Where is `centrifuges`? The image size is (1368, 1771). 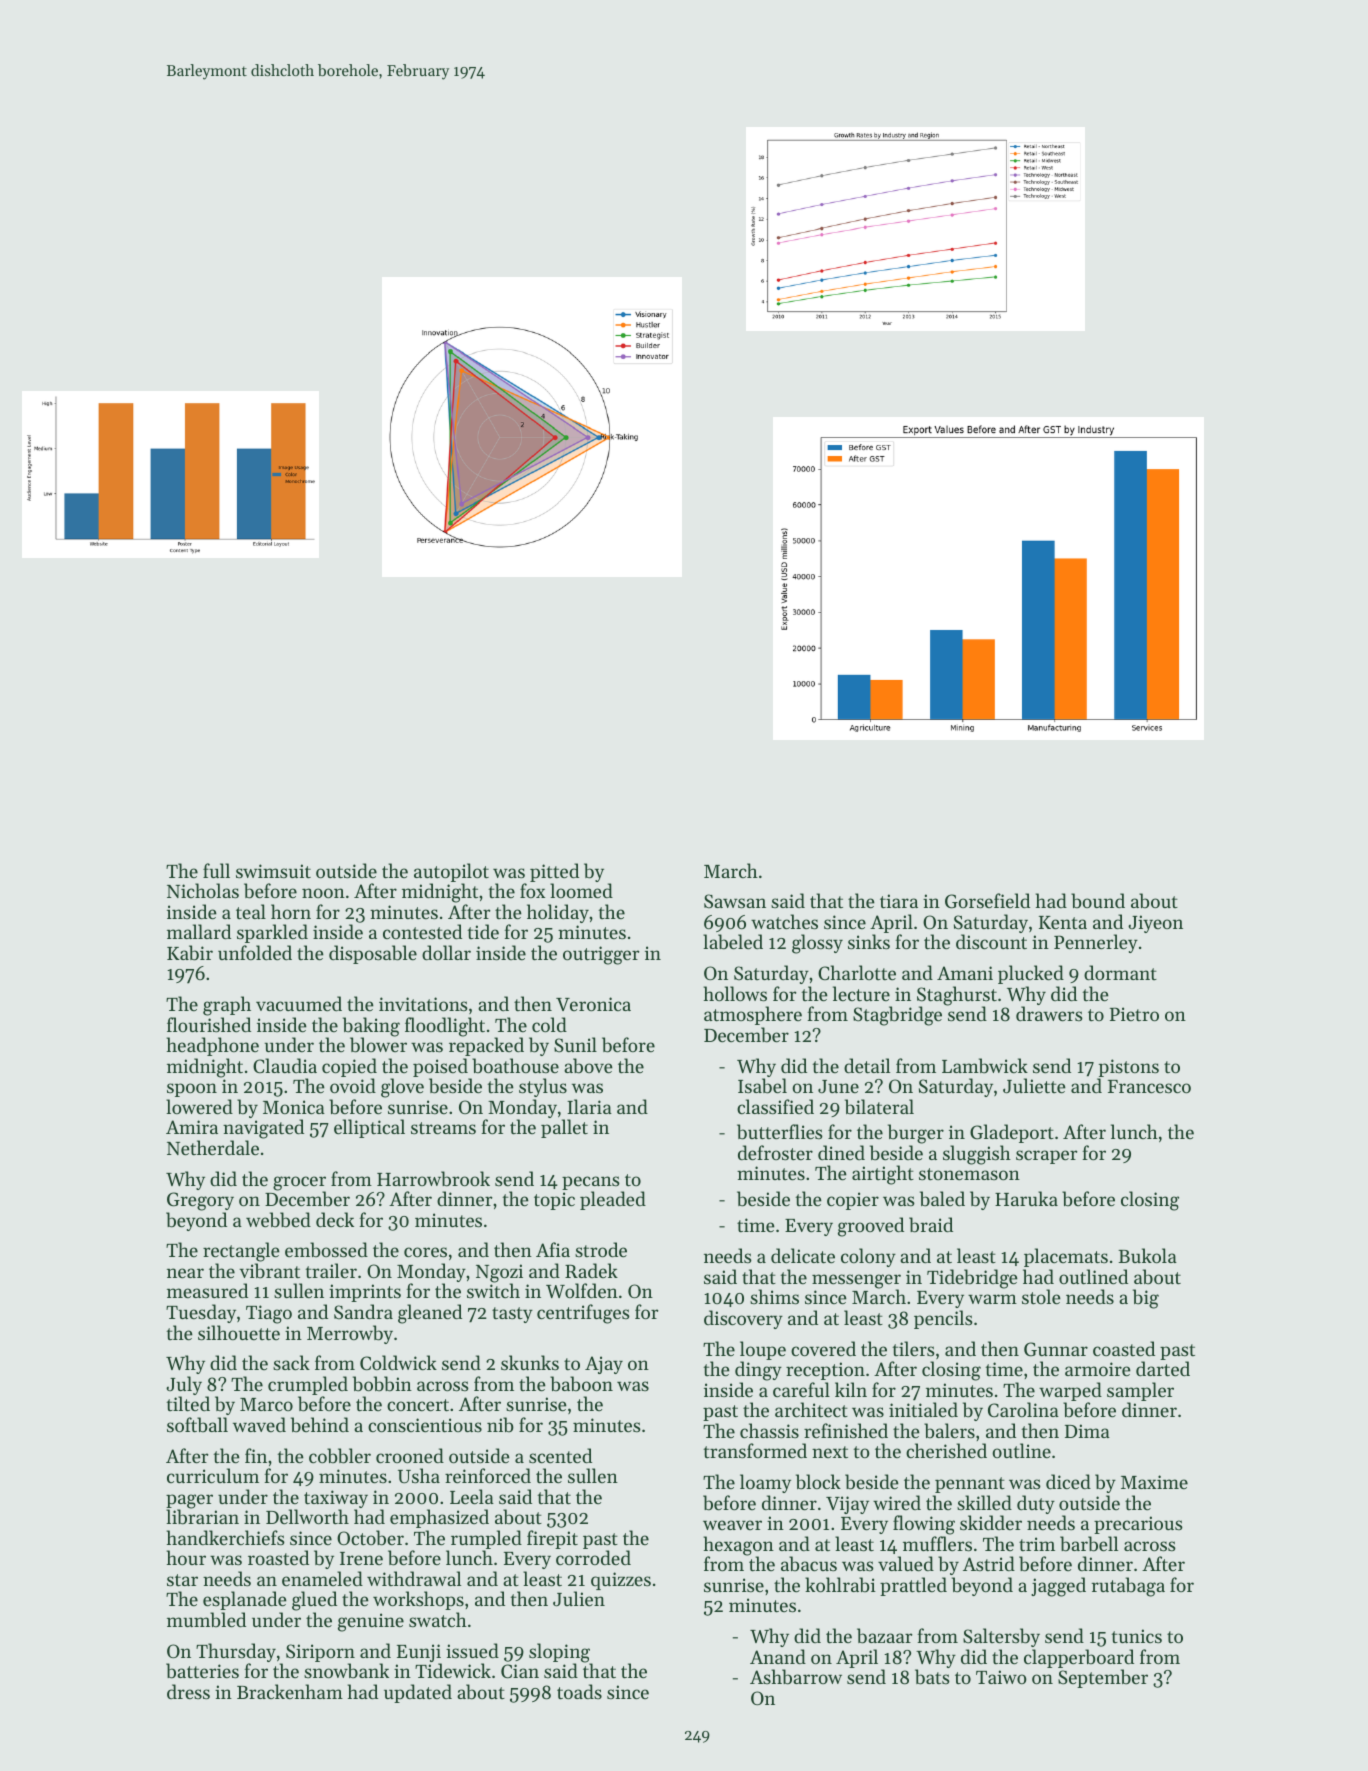
centrifuges is located at coordinates (583, 1314).
